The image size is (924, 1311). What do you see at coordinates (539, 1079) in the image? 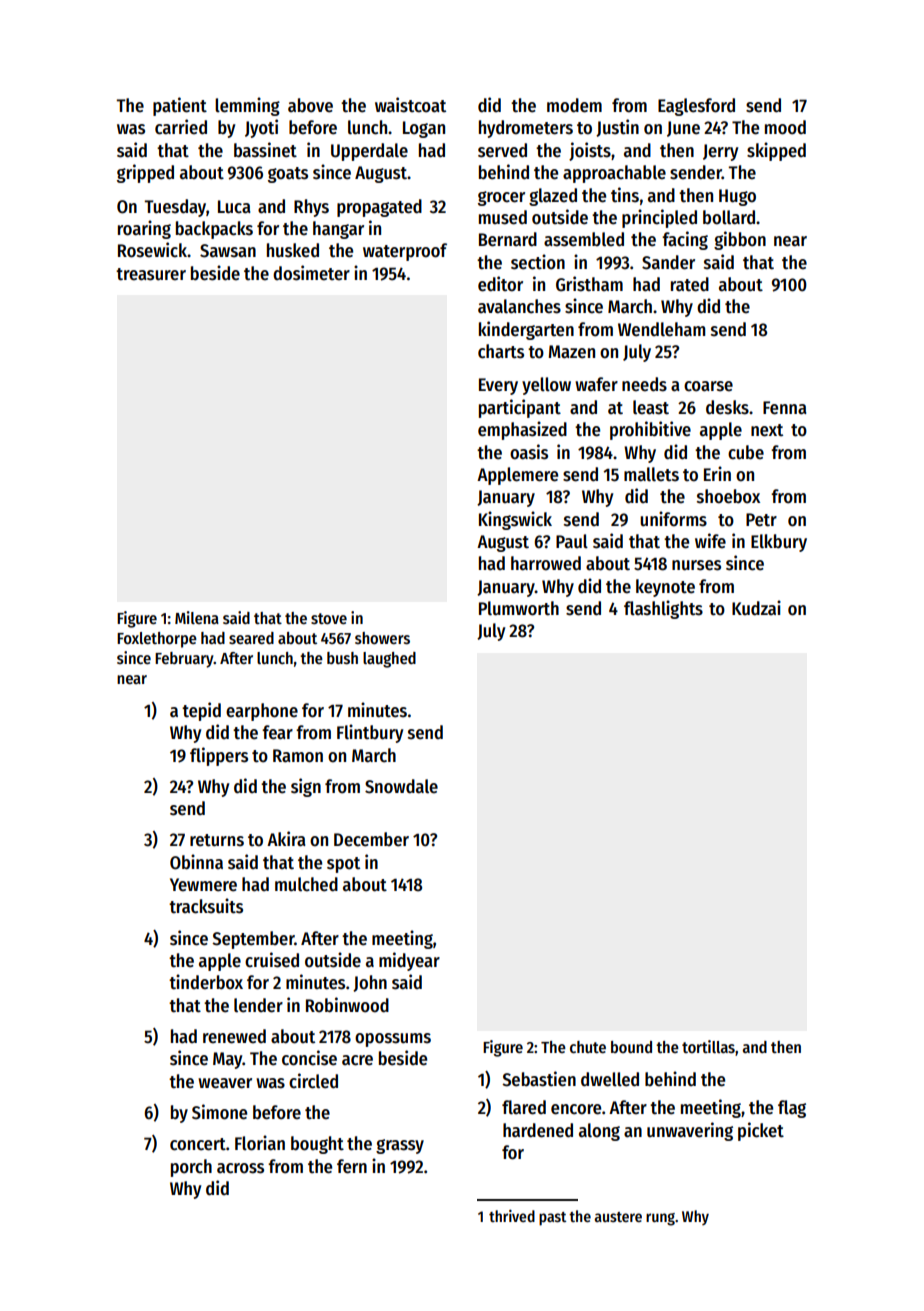
I see `Sebastien` at bounding box center [539, 1079].
